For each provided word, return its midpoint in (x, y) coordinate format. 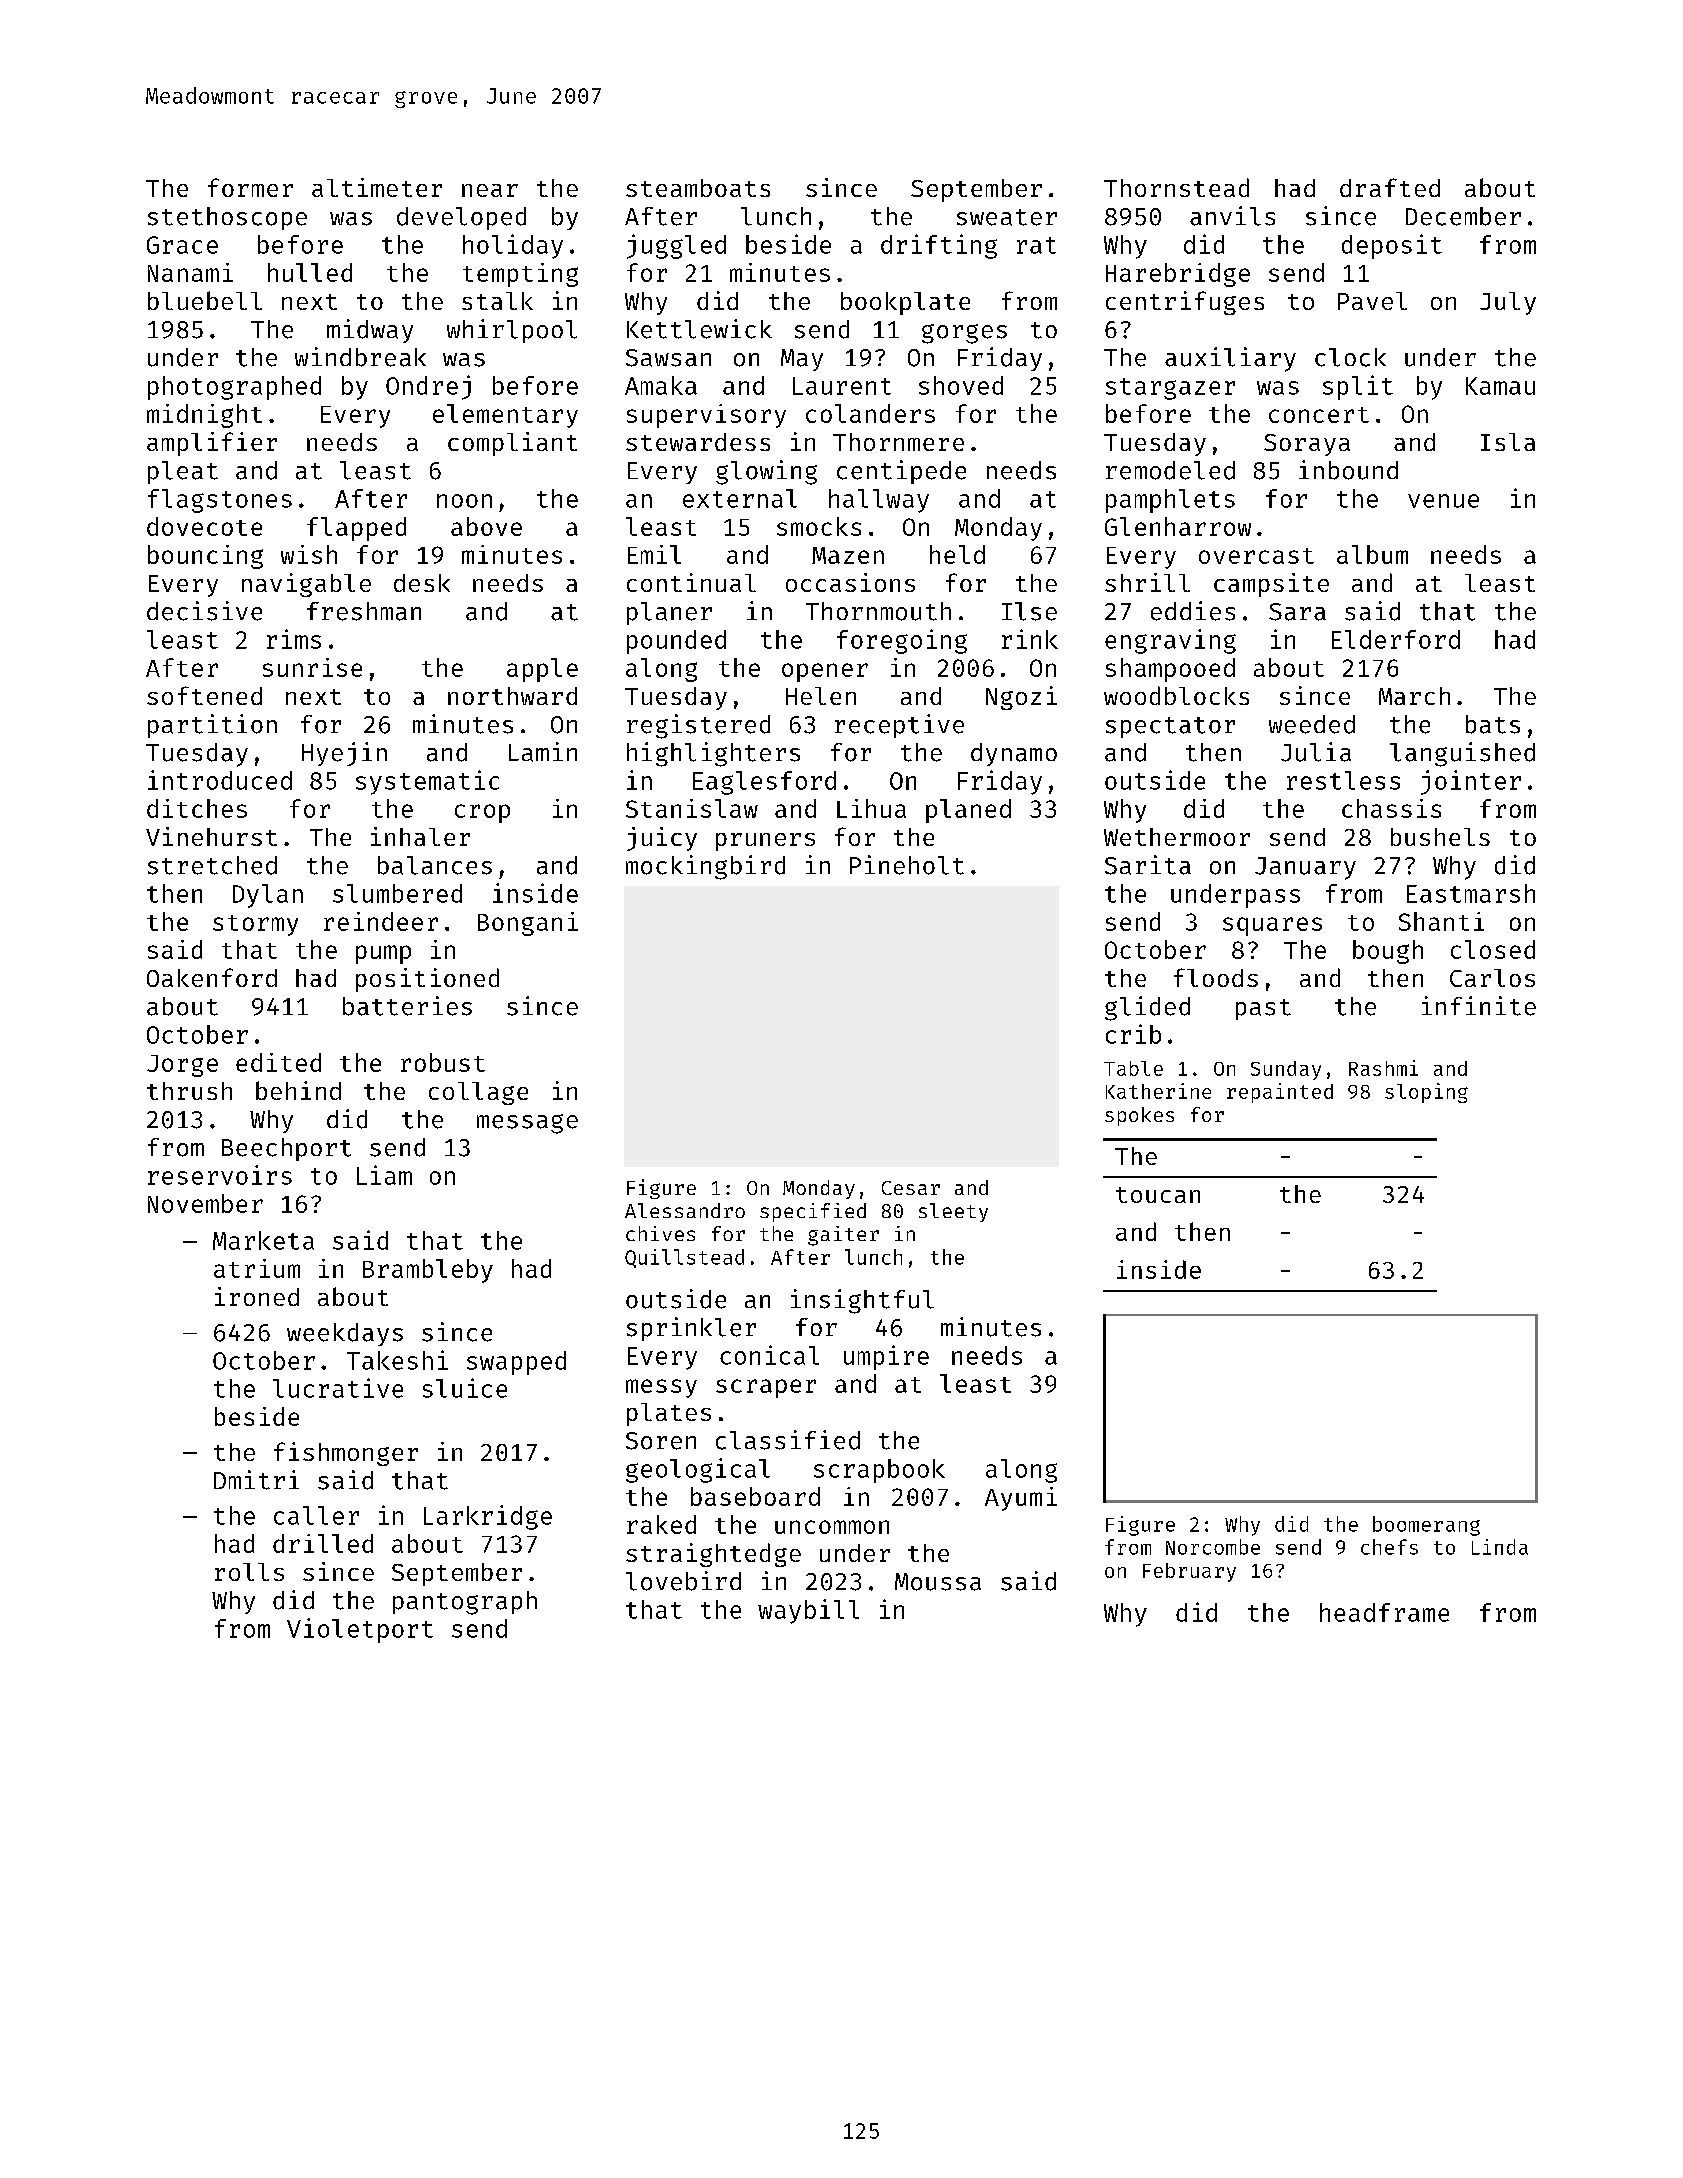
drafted (1390, 187)
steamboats (698, 188)
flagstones (220, 501)
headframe (1384, 1612)
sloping (1426, 1093)
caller (316, 1515)
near (490, 190)
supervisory (706, 416)
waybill (808, 1611)
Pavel (1372, 301)
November (205, 1203)
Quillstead (684, 1258)
